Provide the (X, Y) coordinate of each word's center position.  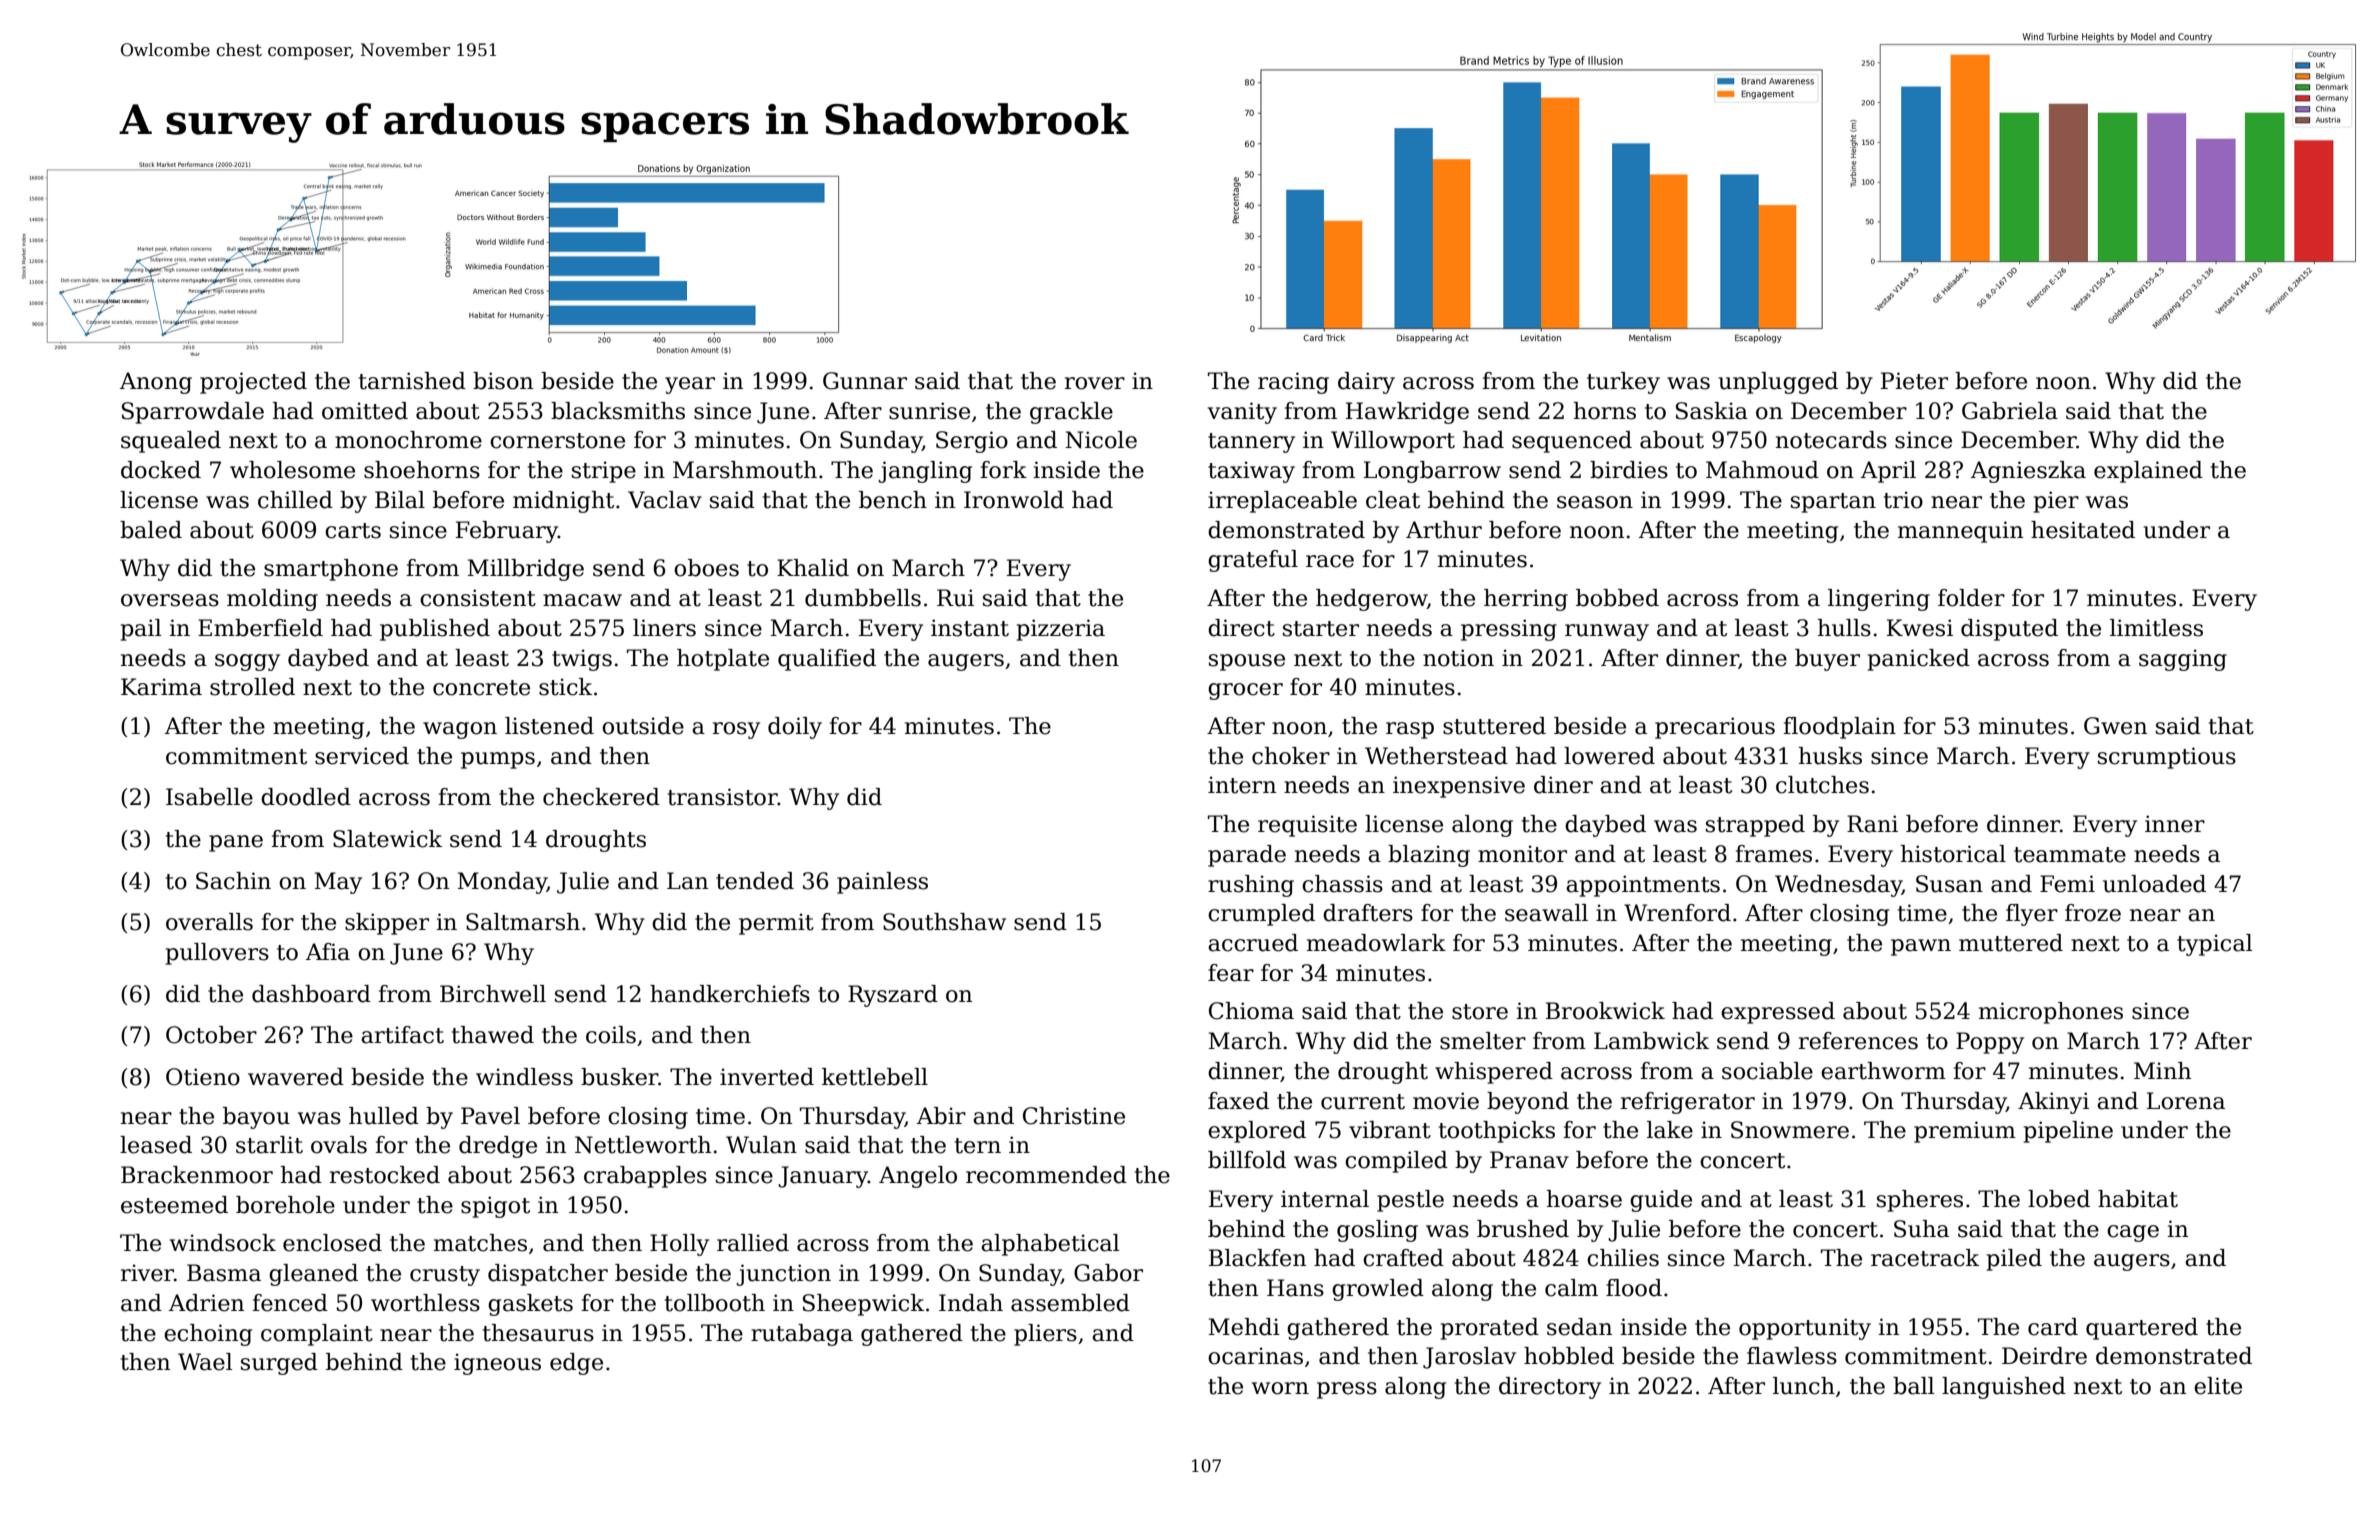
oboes (706, 568)
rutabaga (802, 1335)
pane (236, 843)
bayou (256, 1118)
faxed (1238, 1101)
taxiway (1251, 472)
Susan (1949, 884)
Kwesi (1920, 628)
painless (882, 883)
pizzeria (1061, 630)
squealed (171, 442)
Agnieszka (2028, 472)
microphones (2051, 1013)
